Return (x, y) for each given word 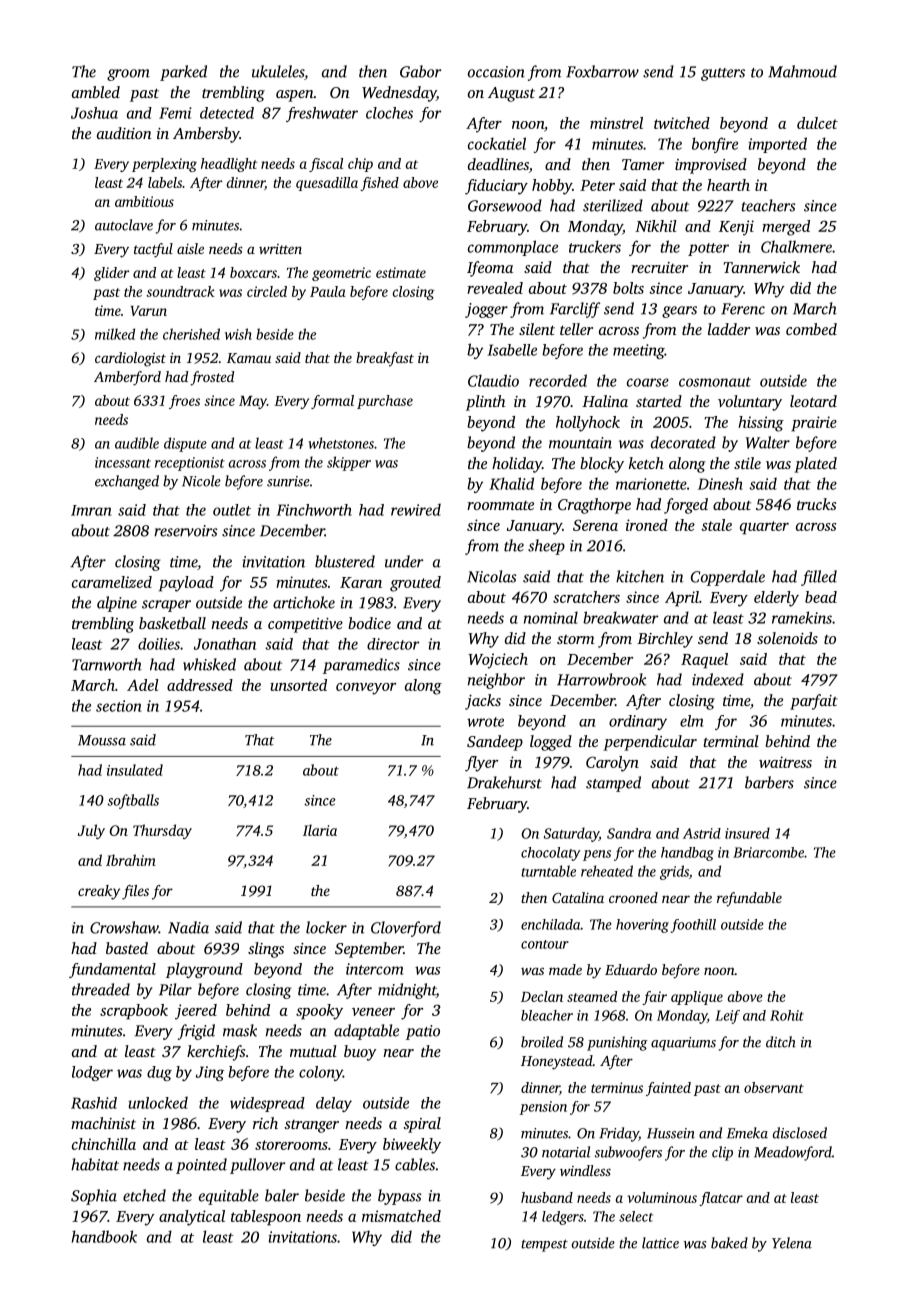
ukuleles (278, 71)
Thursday (162, 831)
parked (183, 73)
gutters (723, 74)
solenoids (787, 638)
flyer (481, 764)
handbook (104, 1236)
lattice (660, 1243)
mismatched (401, 1216)
